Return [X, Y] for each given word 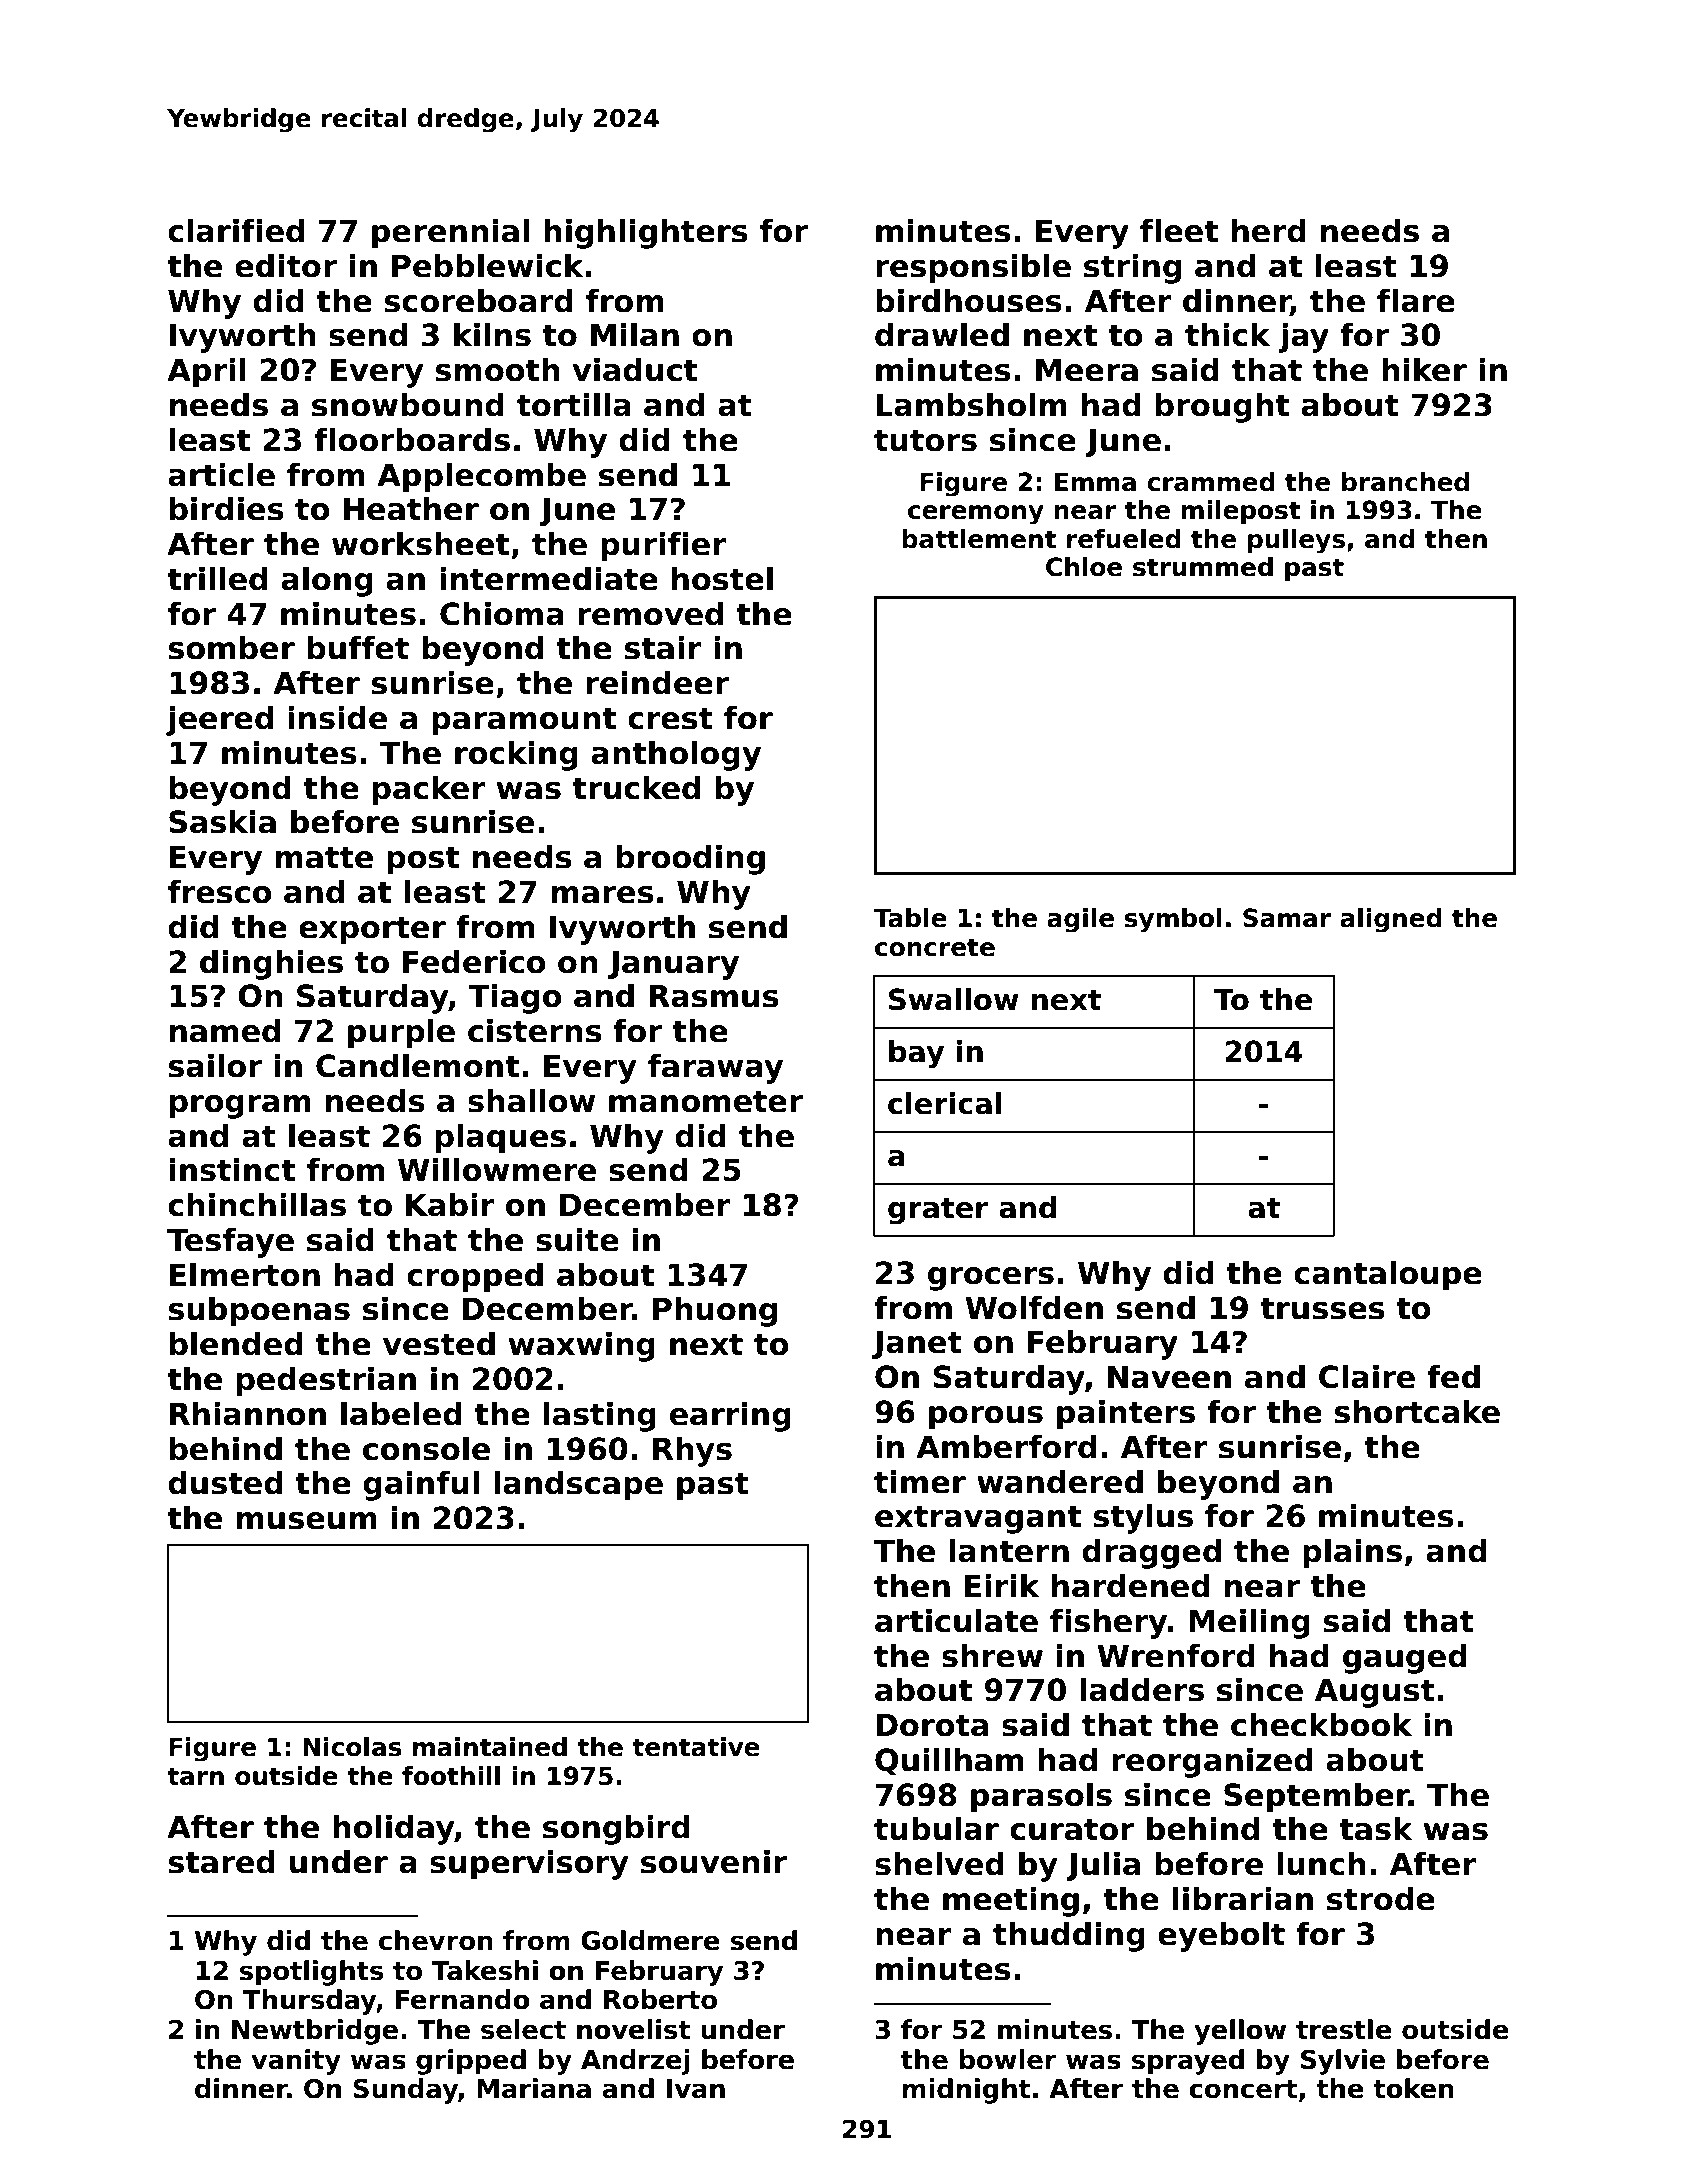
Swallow [954, 999]
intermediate [549, 579]
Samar [1287, 918]
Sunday [406, 2091]
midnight [966, 2091]
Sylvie [1343, 2062]
